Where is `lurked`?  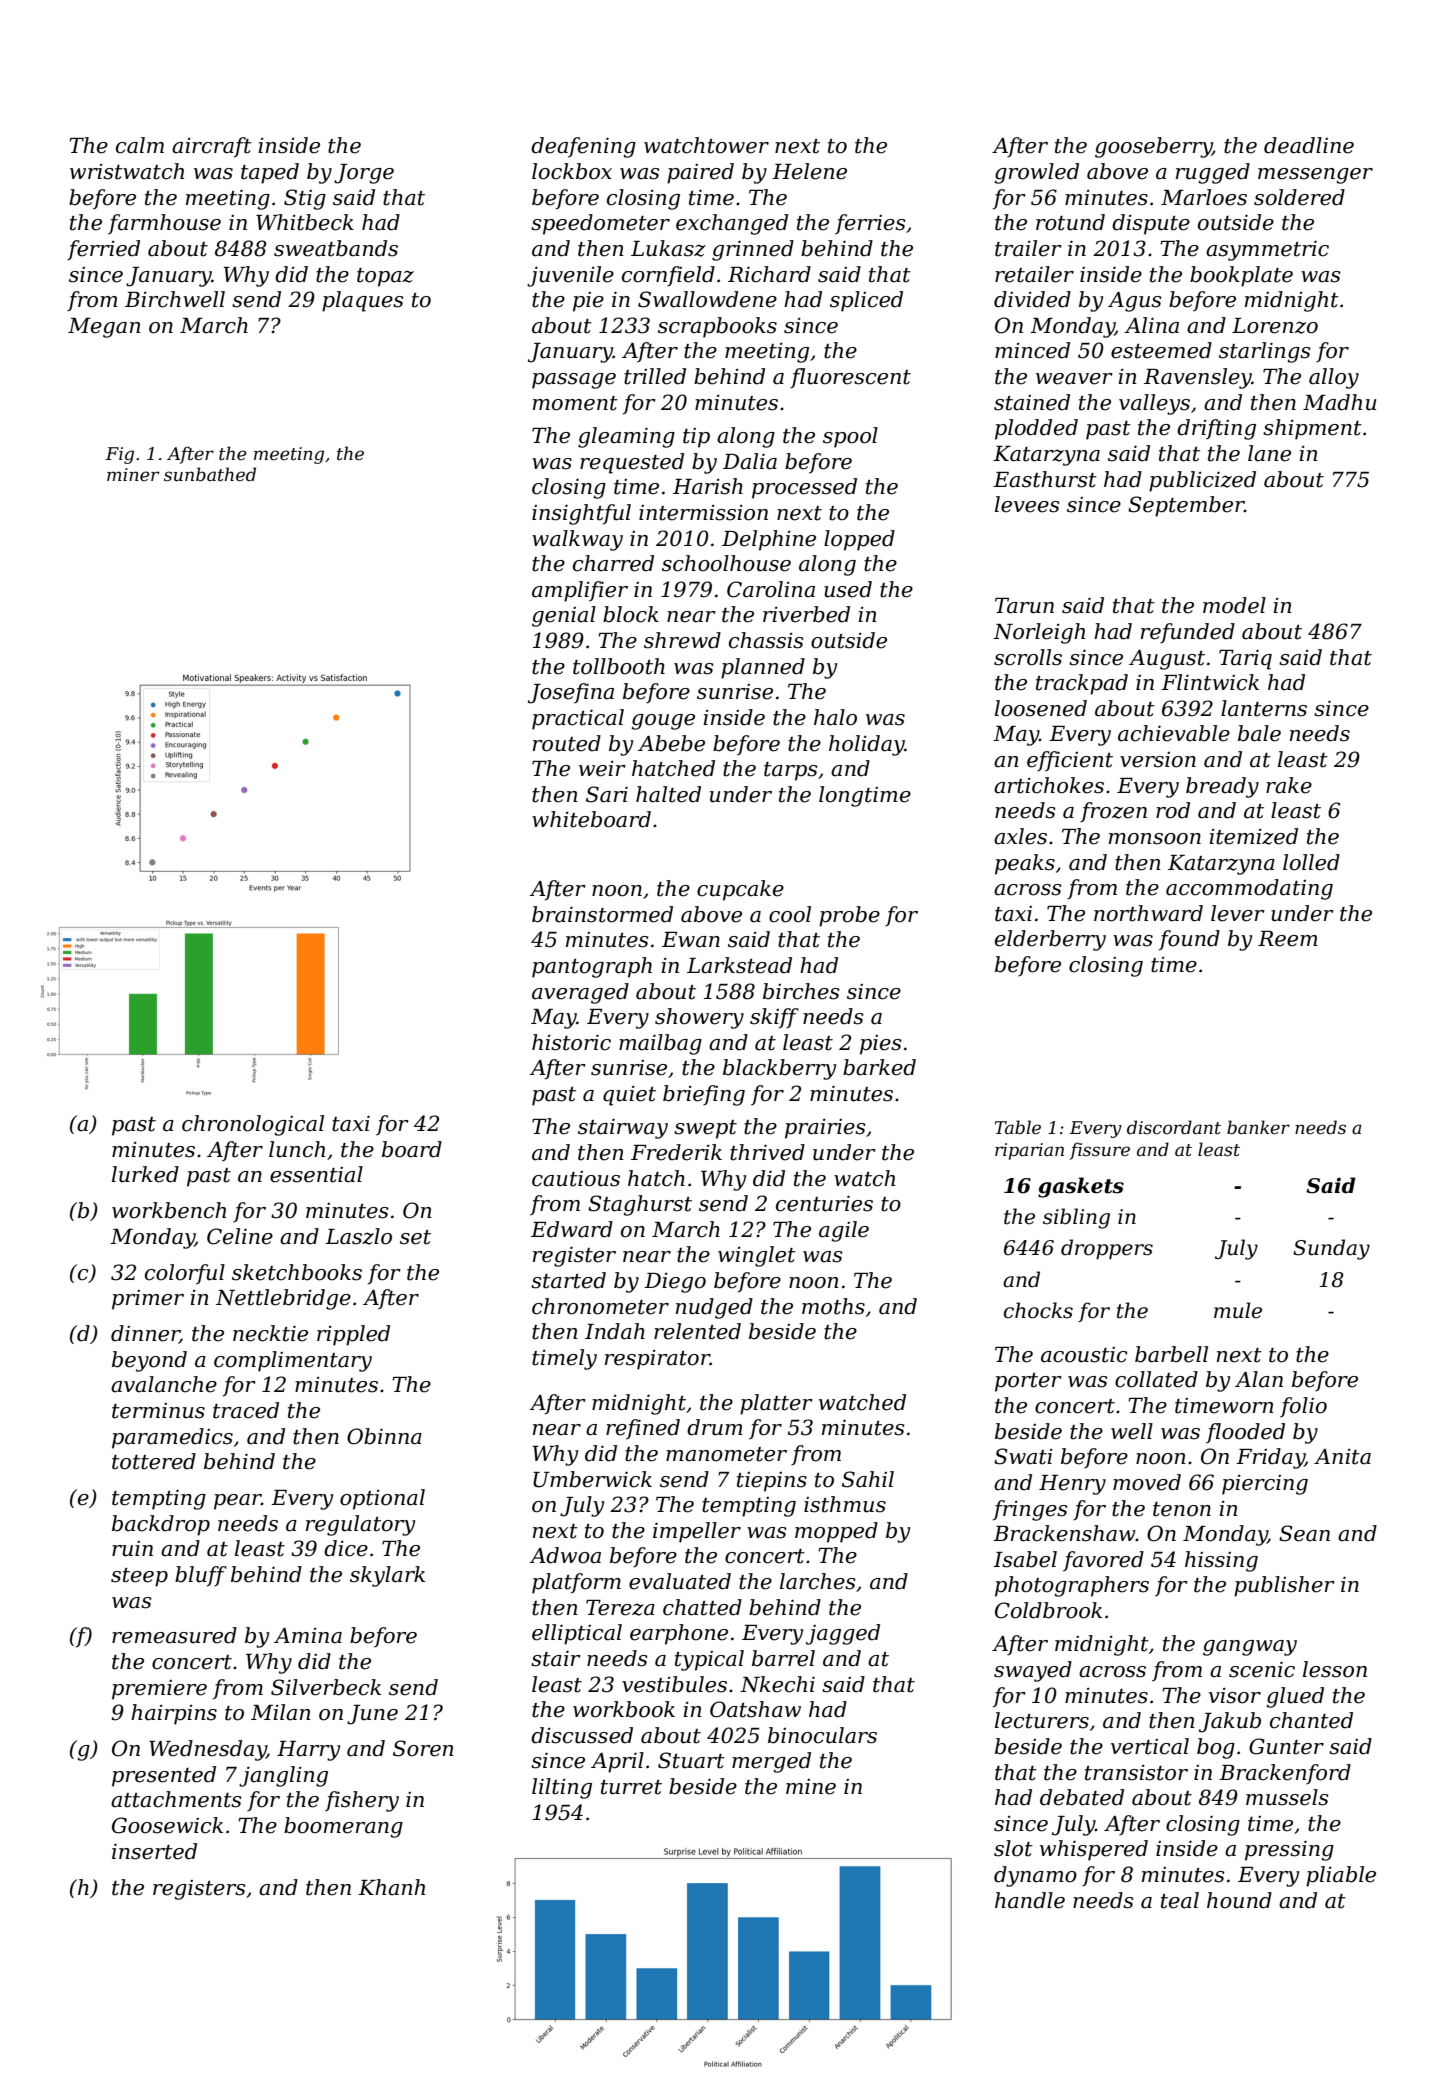
lurked is located at coordinates (145, 1174).
